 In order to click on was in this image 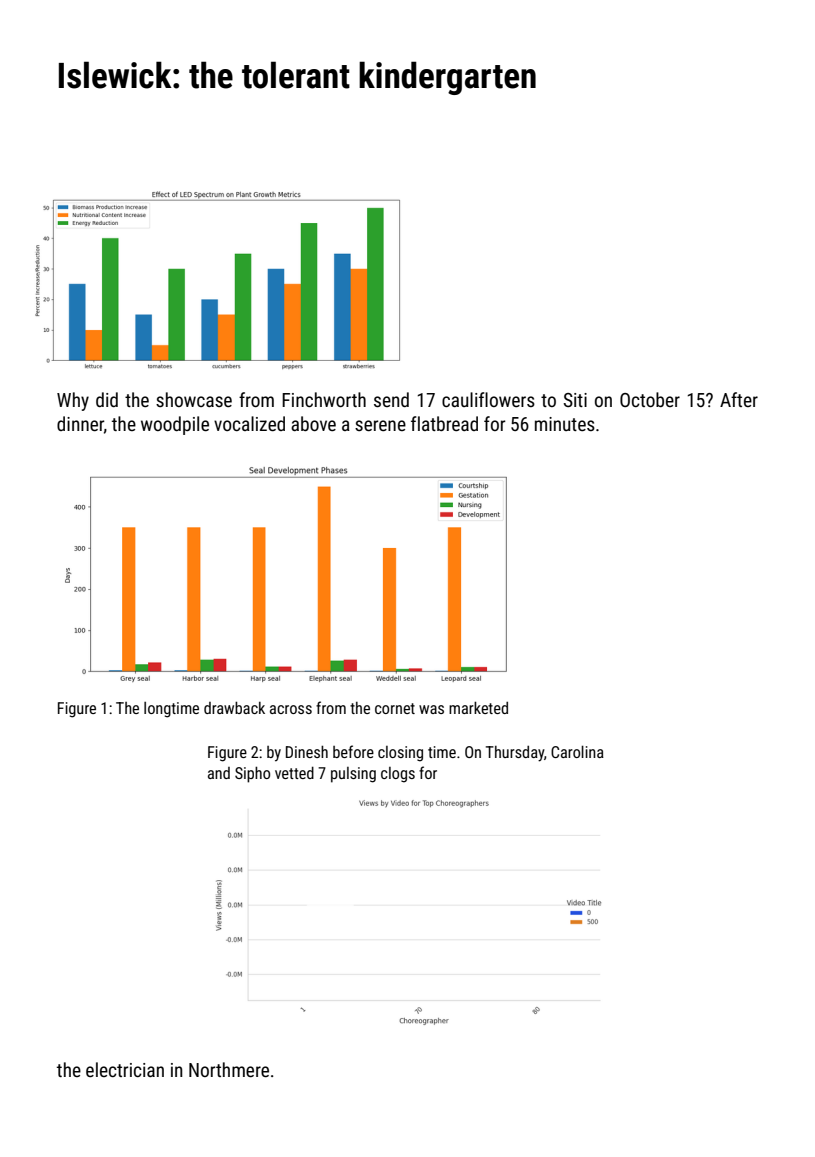, I will do `click(431, 709)`.
